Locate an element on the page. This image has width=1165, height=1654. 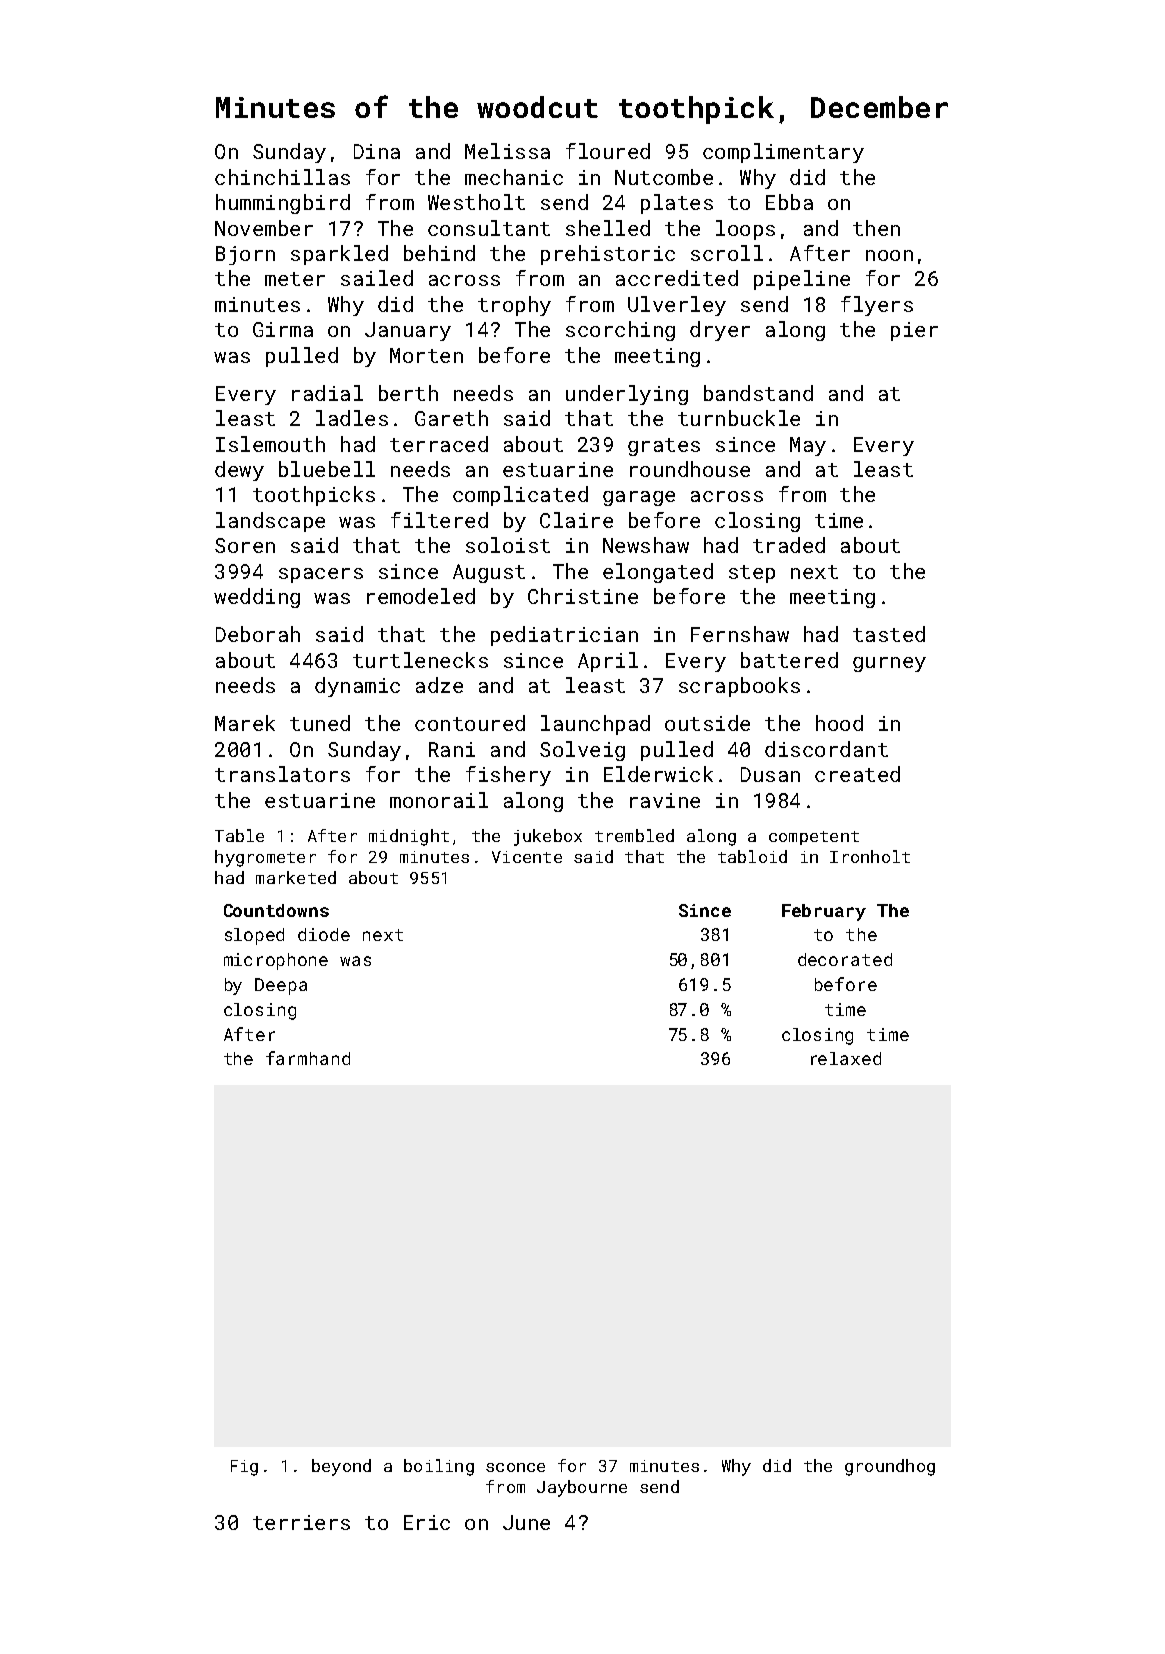
Vicente is located at coordinates (527, 857).
